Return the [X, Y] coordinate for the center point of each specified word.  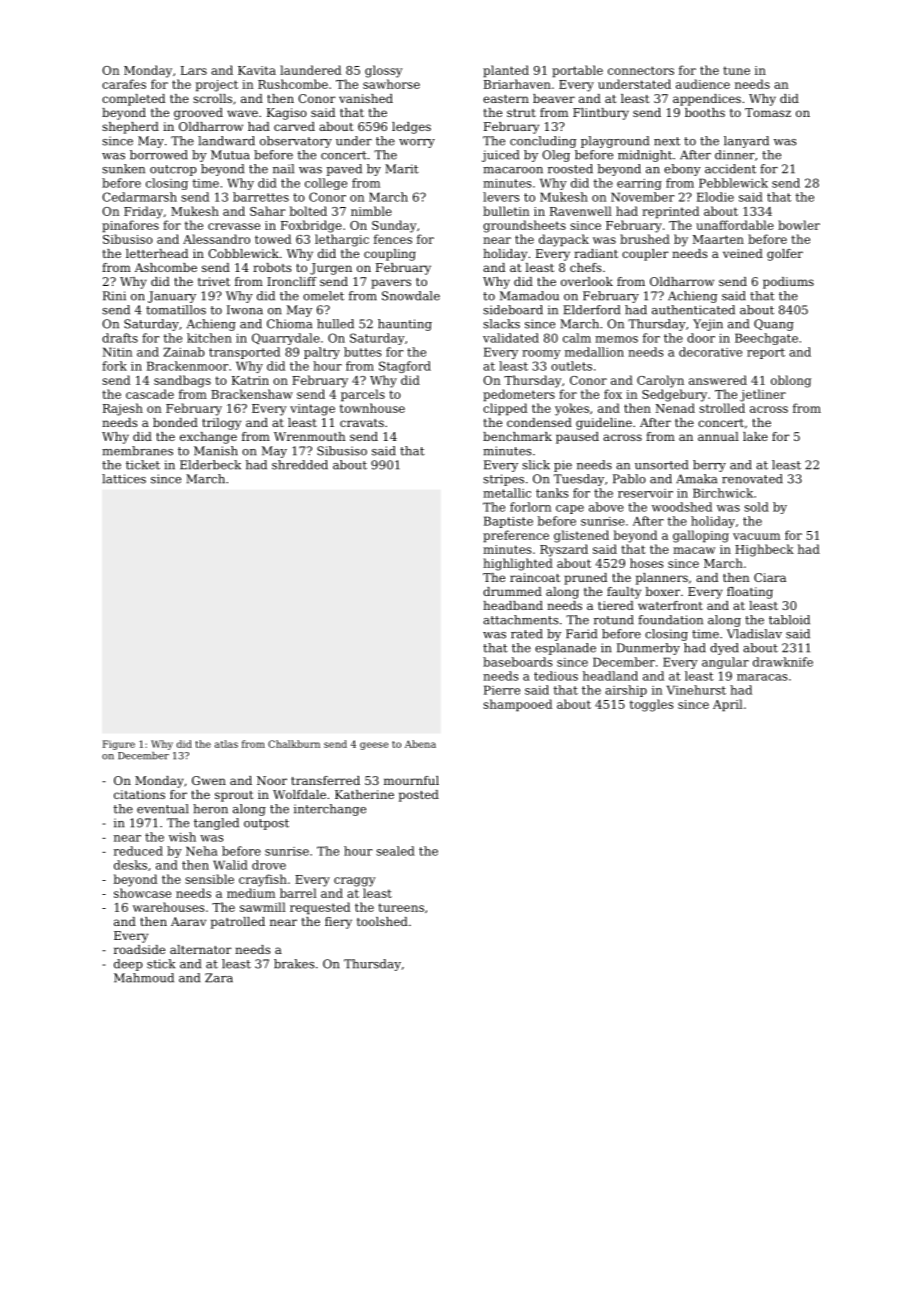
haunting [405, 325]
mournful [411, 780]
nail [283, 169]
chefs [585, 267]
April [728, 705]
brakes [294, 964]
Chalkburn [294, 744]
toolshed [382, 921]
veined [743, 253]
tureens [401, 907]
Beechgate [766, 339]
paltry [322, 353]
